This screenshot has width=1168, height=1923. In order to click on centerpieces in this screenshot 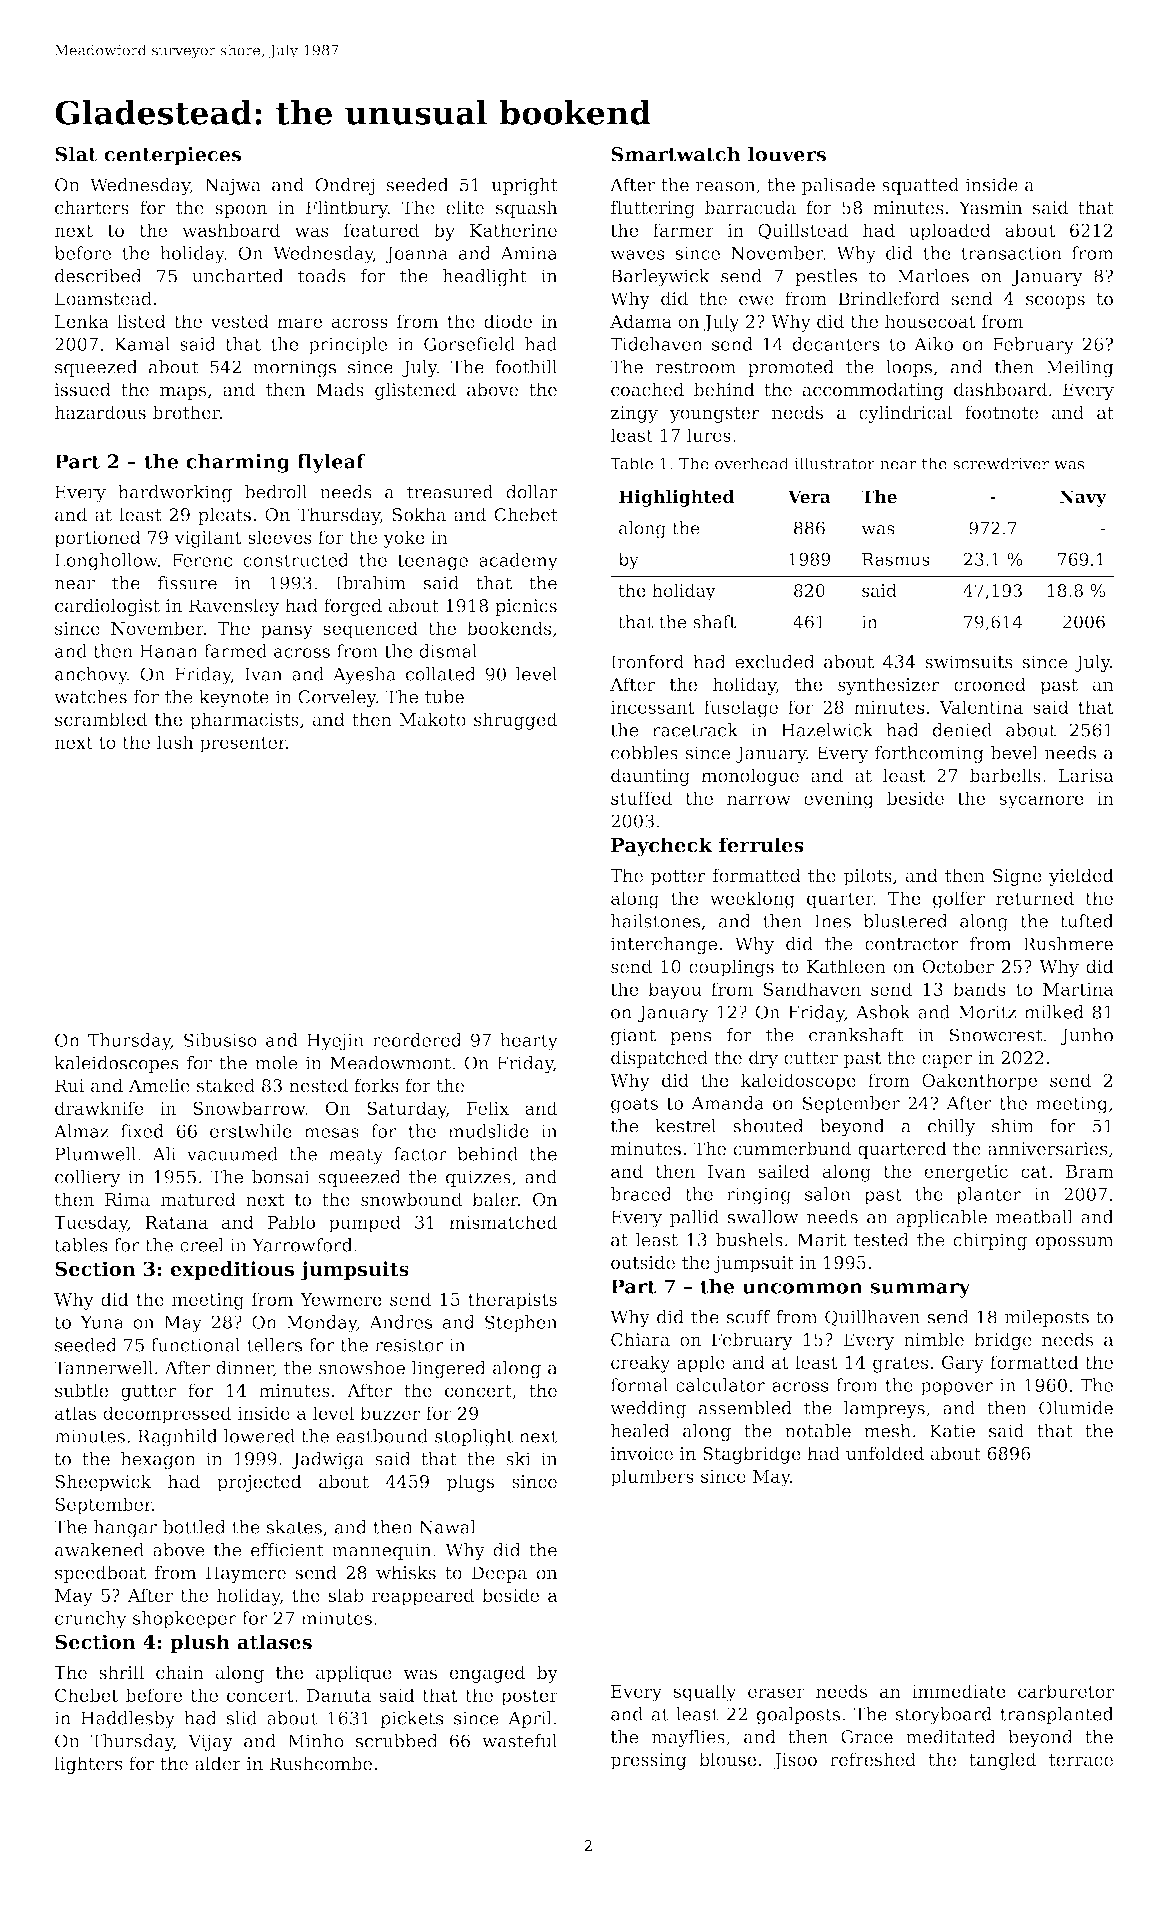, I will do `click(173, 156)`.
